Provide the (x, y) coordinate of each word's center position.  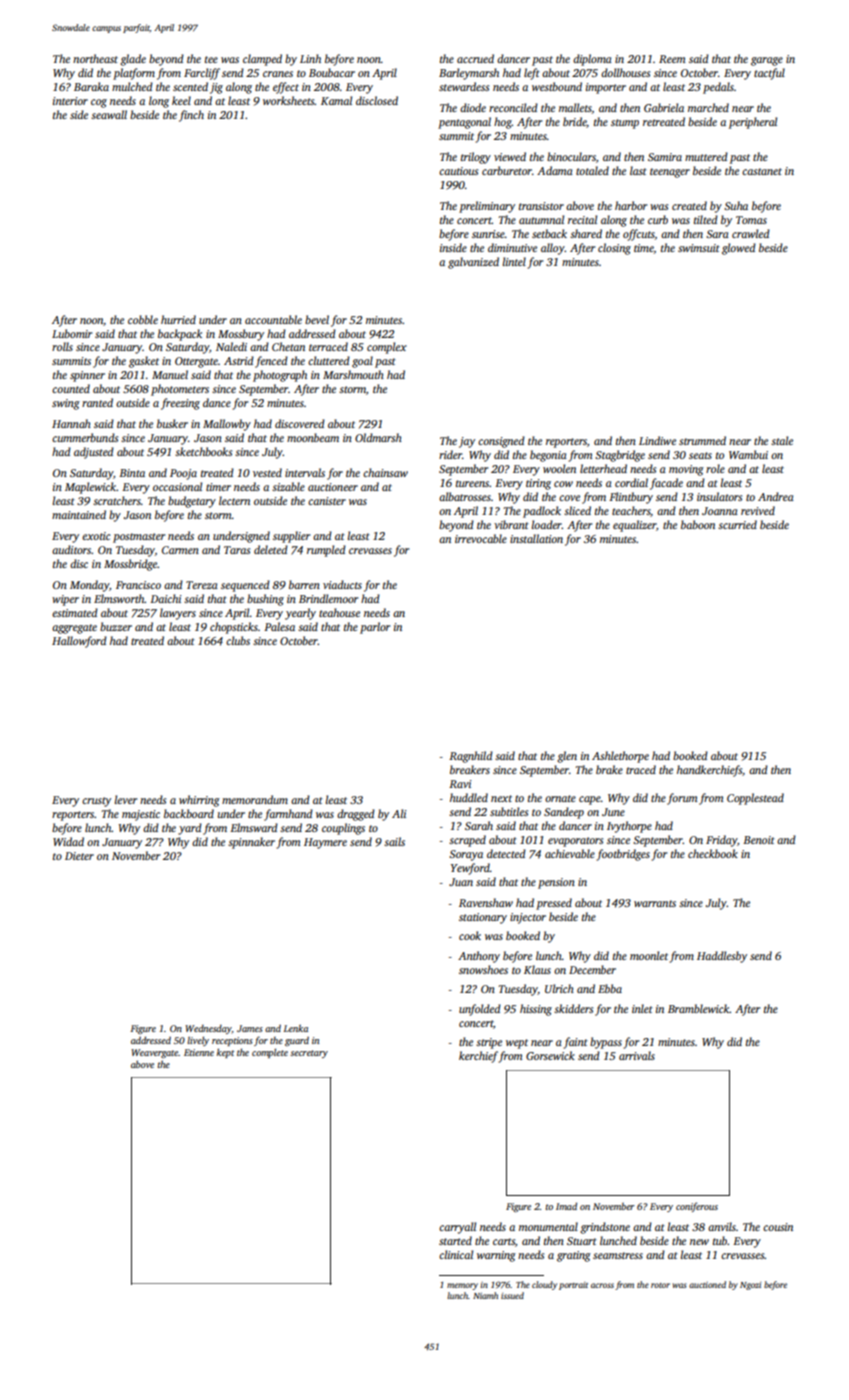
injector (528, 918)
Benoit (759, 840)
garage (767, 61)
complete (270, 1053)
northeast (95, 58)
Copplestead (755, 799)
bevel (317, 319)
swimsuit (699, 248)
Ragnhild (471, 757)
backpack (180, 335)
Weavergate (154, 1053)
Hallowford (79, 642)
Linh (310, 58)
